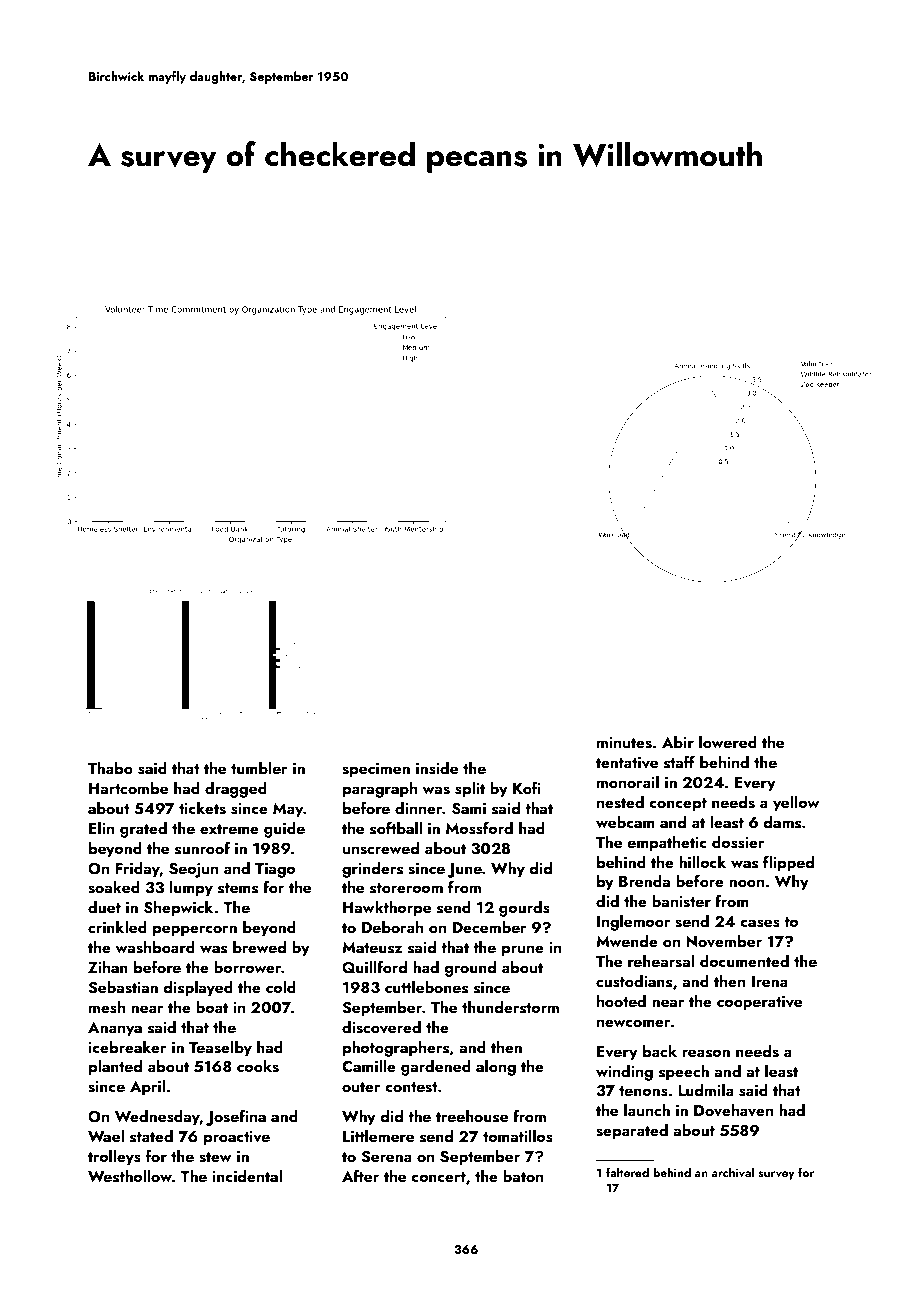 The width and height of the document is (908, 1316). What do you see at coordinates (238, 888) in the document?
I see `stems` at bounding box center [238, 888].
